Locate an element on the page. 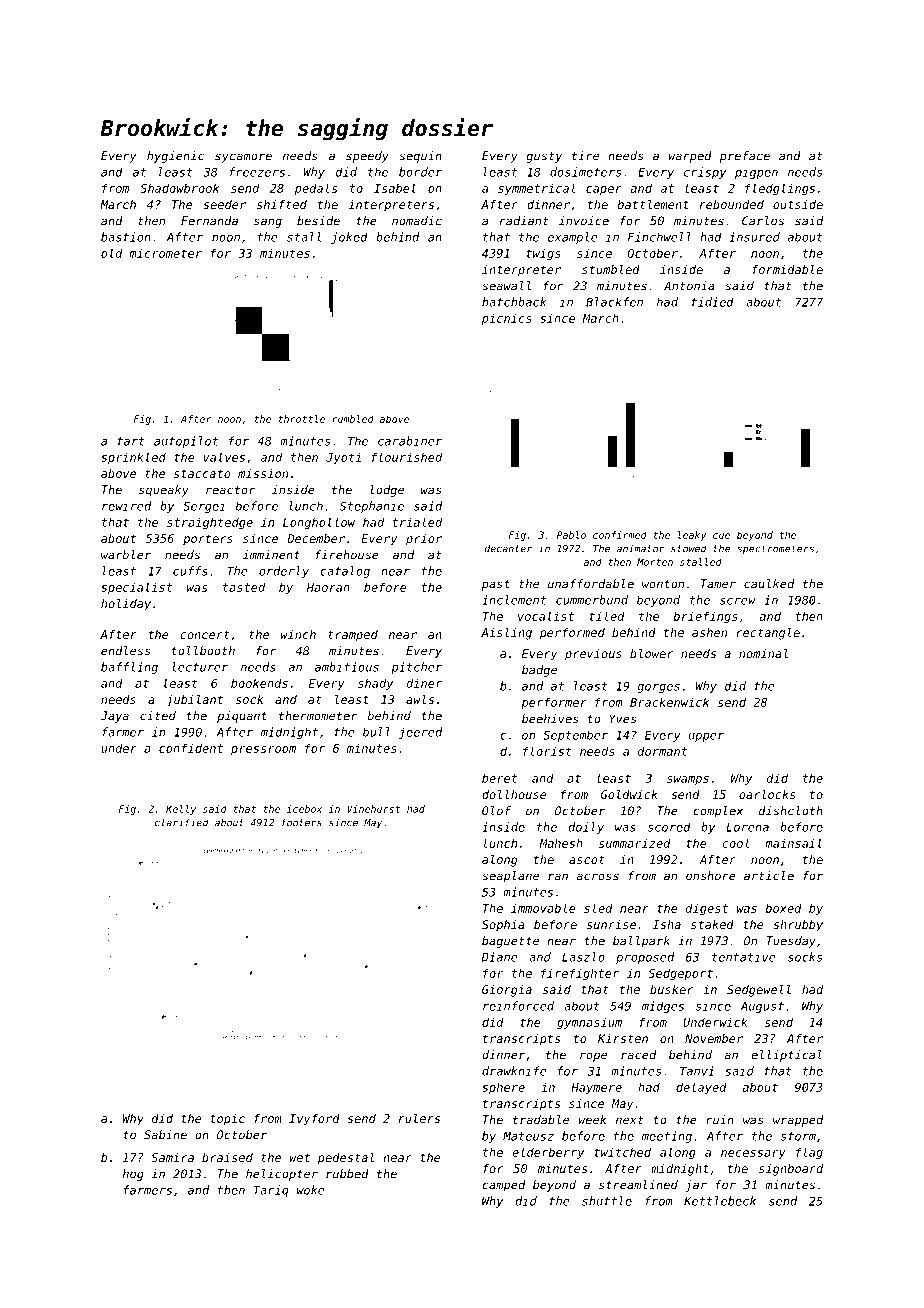  helicopter is located at coordinates (282, 1175).
